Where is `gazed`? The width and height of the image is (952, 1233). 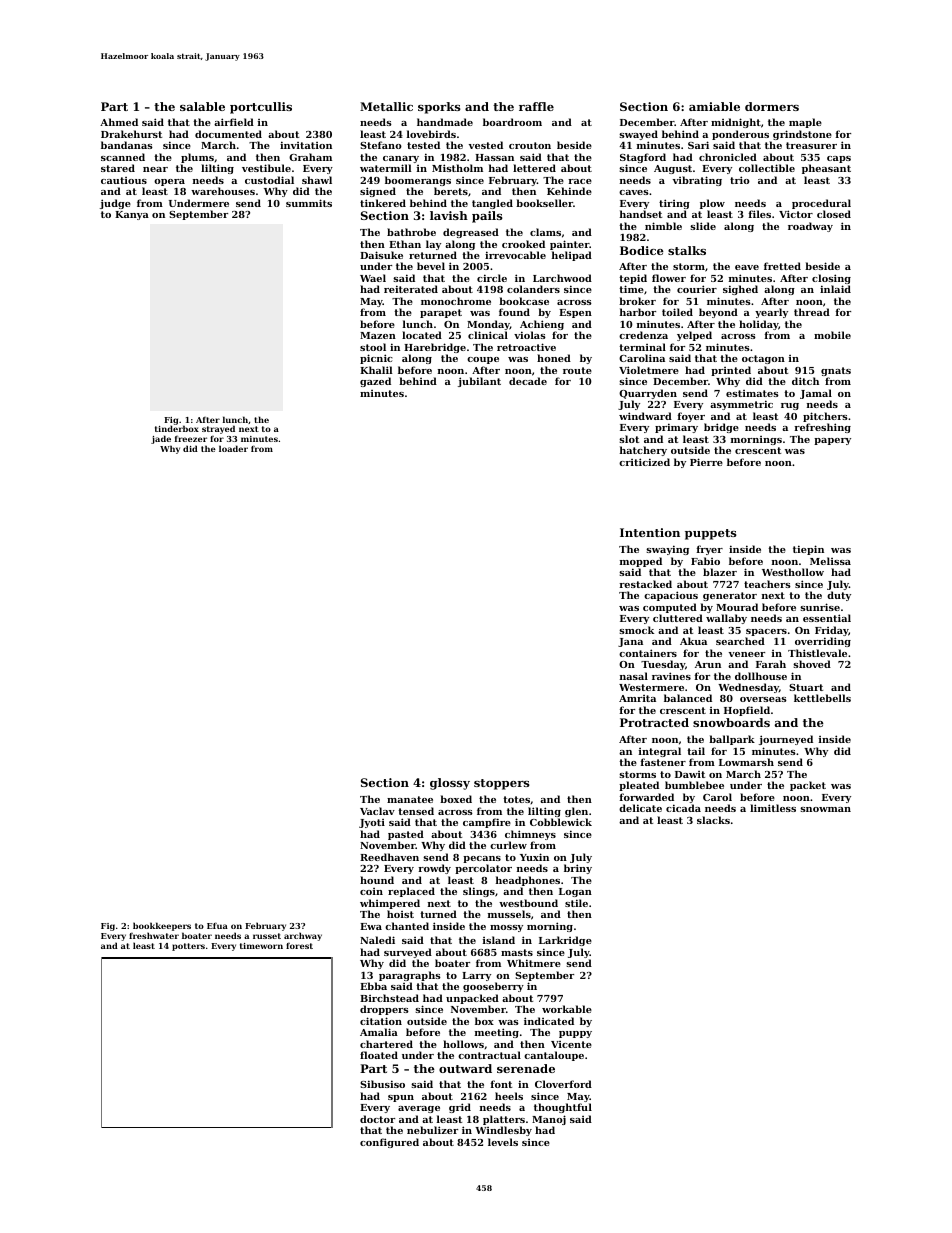 gazed is located at coordinates (375, 382).
